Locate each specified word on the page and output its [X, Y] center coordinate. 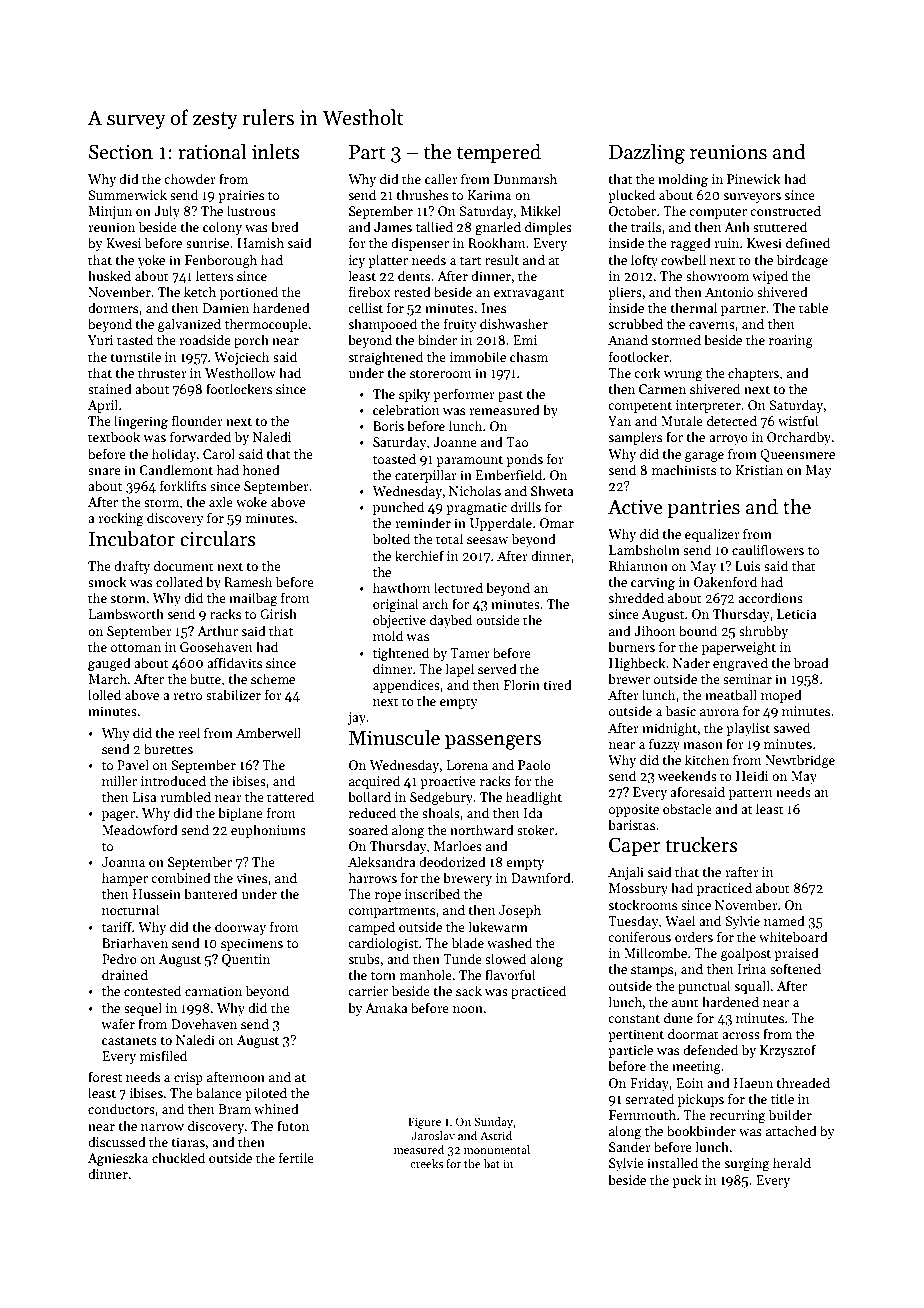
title [782, 1098]
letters [214, 275]
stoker [535, 829]
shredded [636, 597]
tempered [499, 153]
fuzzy [664, 745]
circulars [218, 538]
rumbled [185, 796]
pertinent [636, 1035]
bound [698, 630]
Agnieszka [118, 1159]
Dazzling [647, 153]
